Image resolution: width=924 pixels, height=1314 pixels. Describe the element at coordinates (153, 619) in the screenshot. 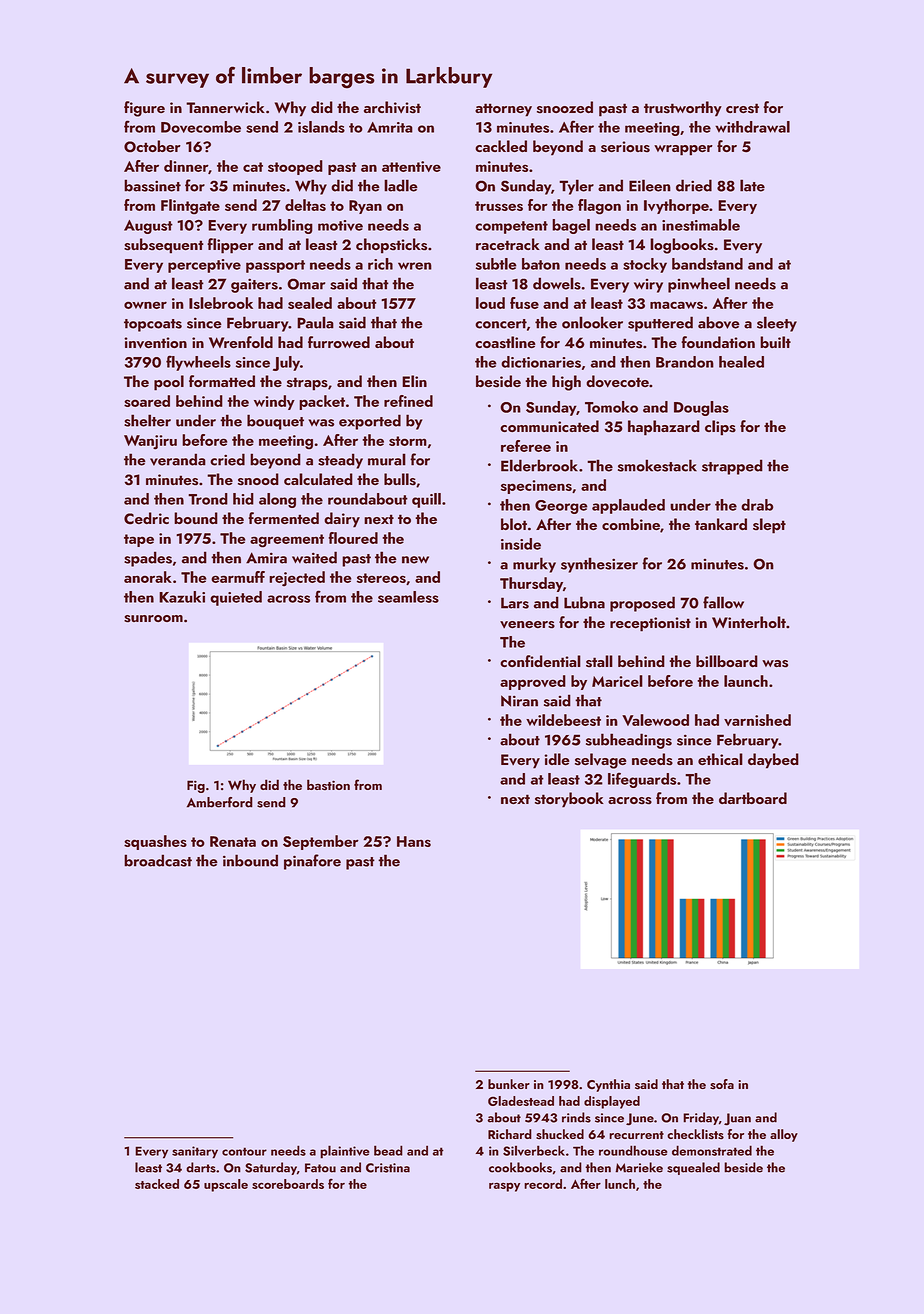

I see `sunroom` at that location.
